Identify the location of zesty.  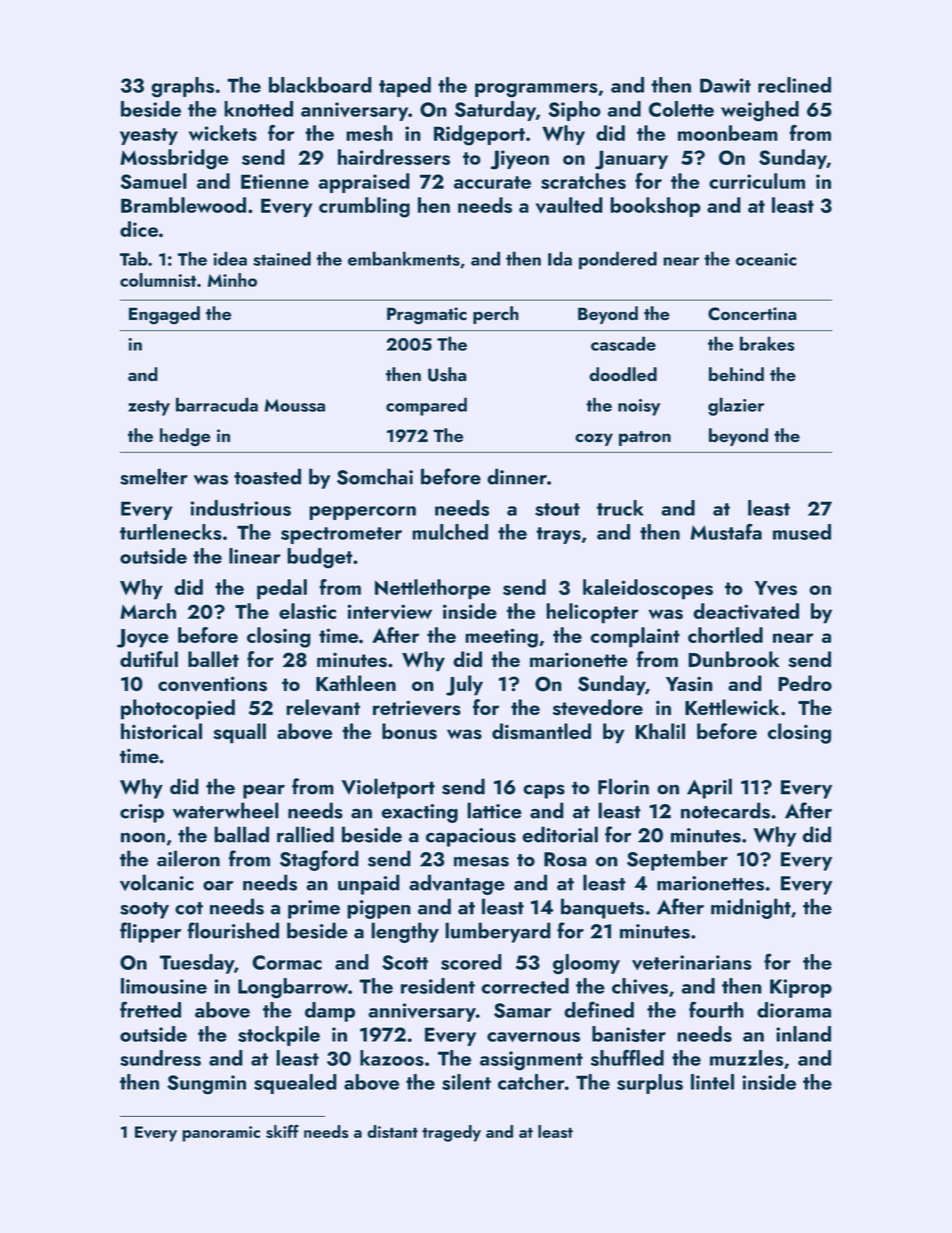
(149, 408).
